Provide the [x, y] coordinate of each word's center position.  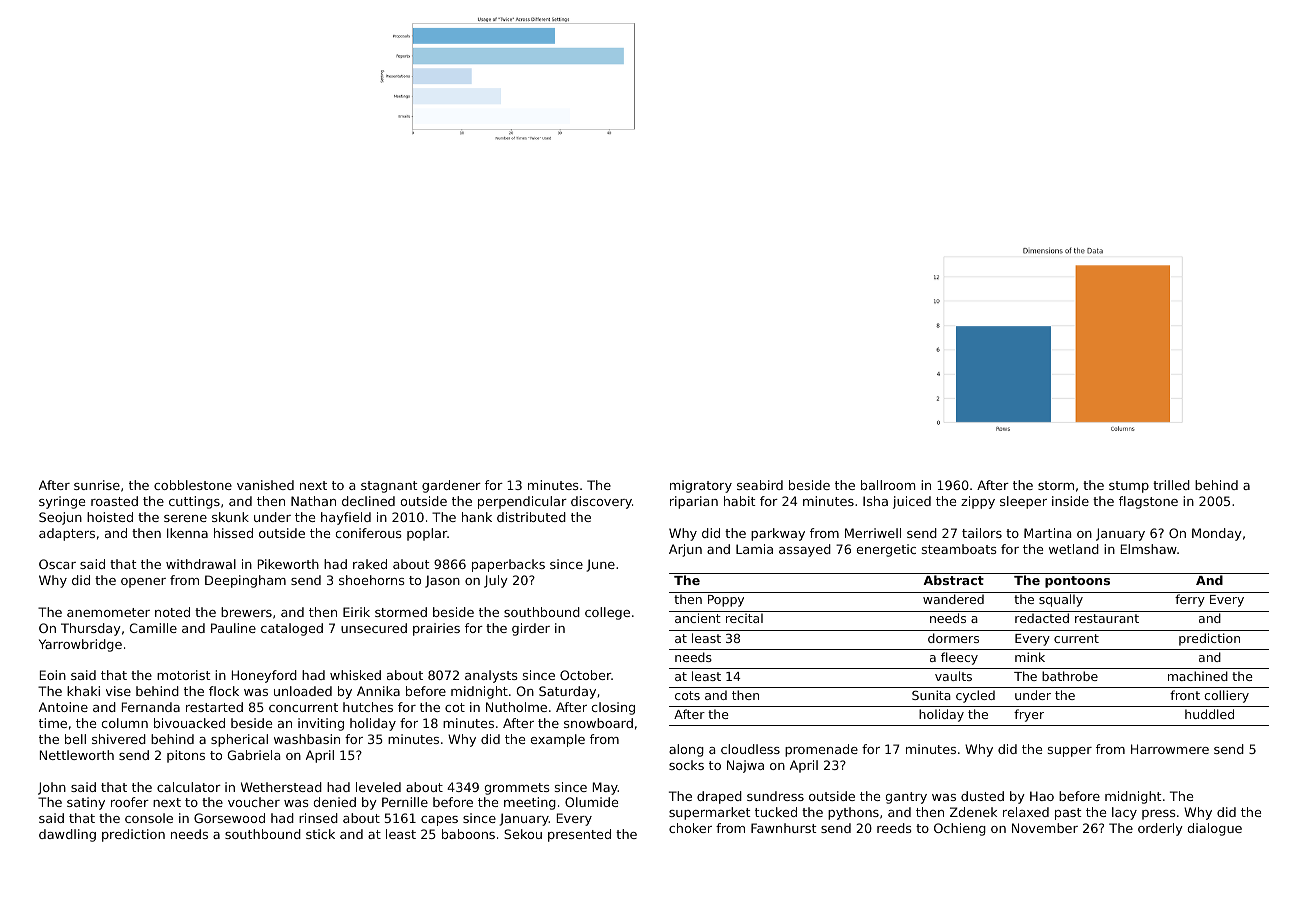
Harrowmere [1170, 749]
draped [719, 797]
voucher [254, 802]
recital [744, 618]
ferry [1190, 600]
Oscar [57, 564]
